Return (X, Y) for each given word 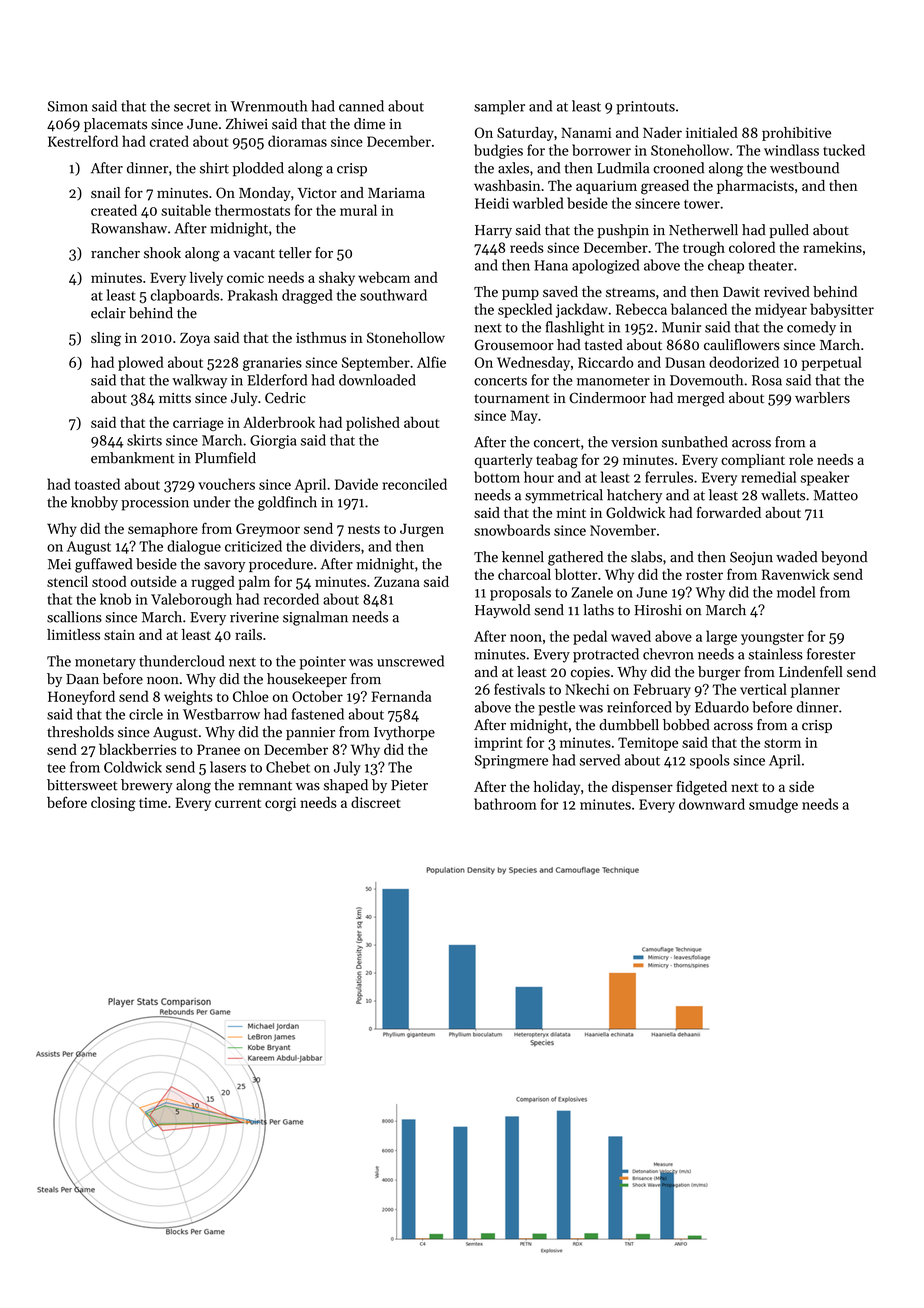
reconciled (415, 484)
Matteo (836, 495)
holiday (556, 788)
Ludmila (623, 168)
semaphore (163, 530)
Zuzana (397, 581)
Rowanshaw (129, 228)
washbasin (507, 185)
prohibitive (796, 134)
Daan (82, 679)
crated (169, 141)
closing (113, 804)
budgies (498, 151)
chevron (668, 654)
